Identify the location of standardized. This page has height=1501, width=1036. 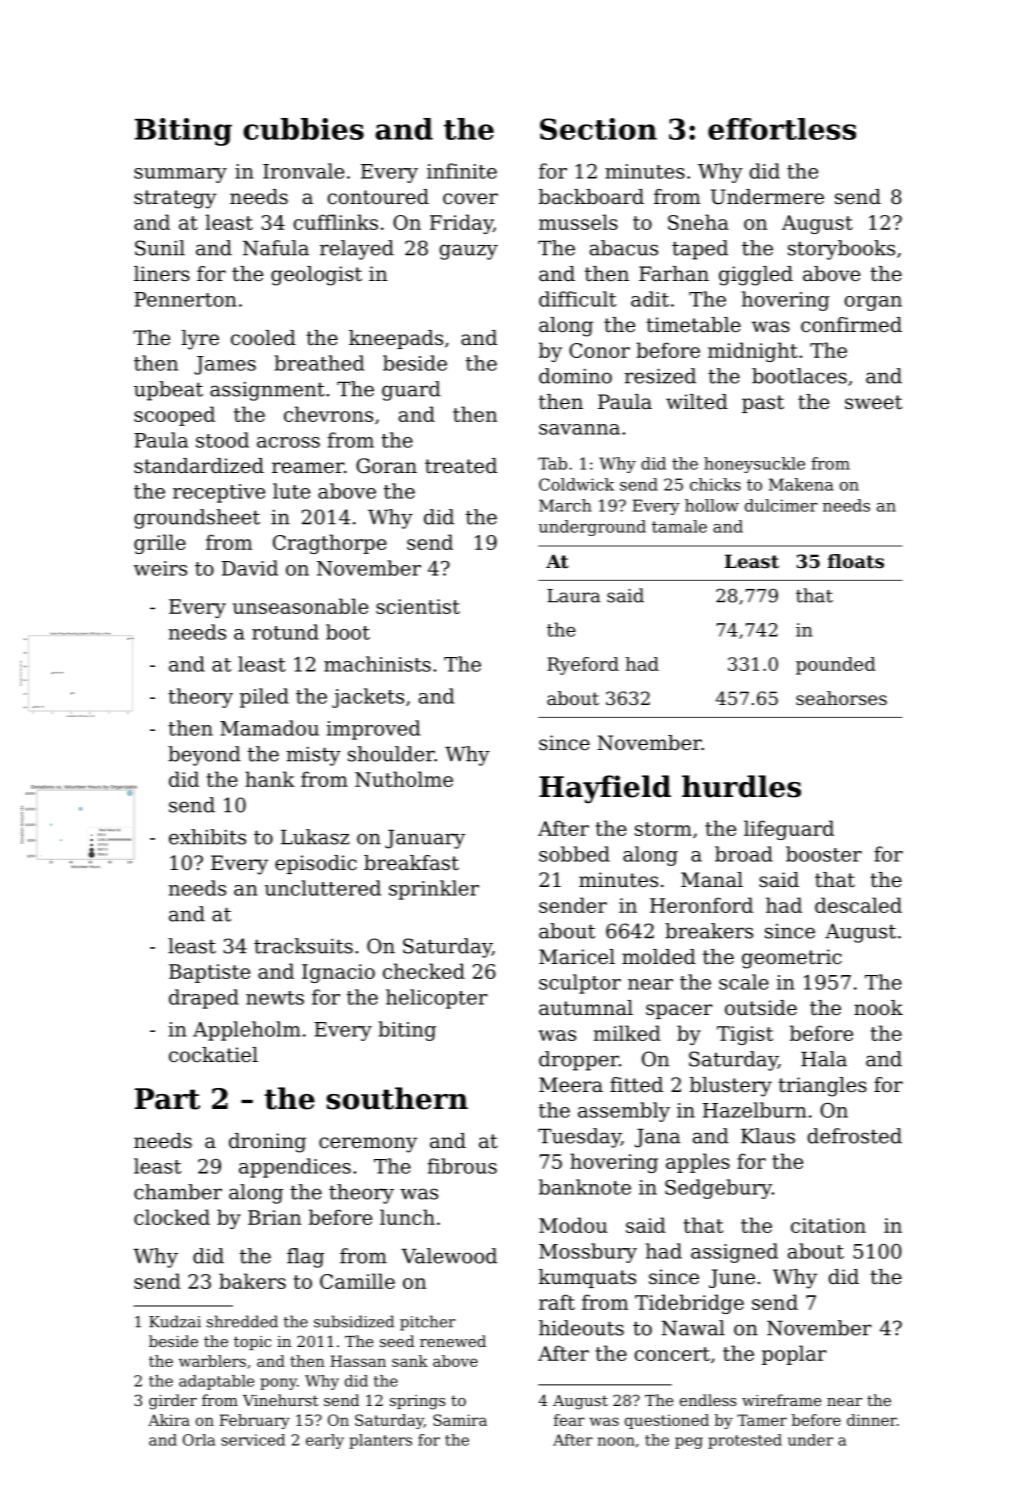
(199, 466).
